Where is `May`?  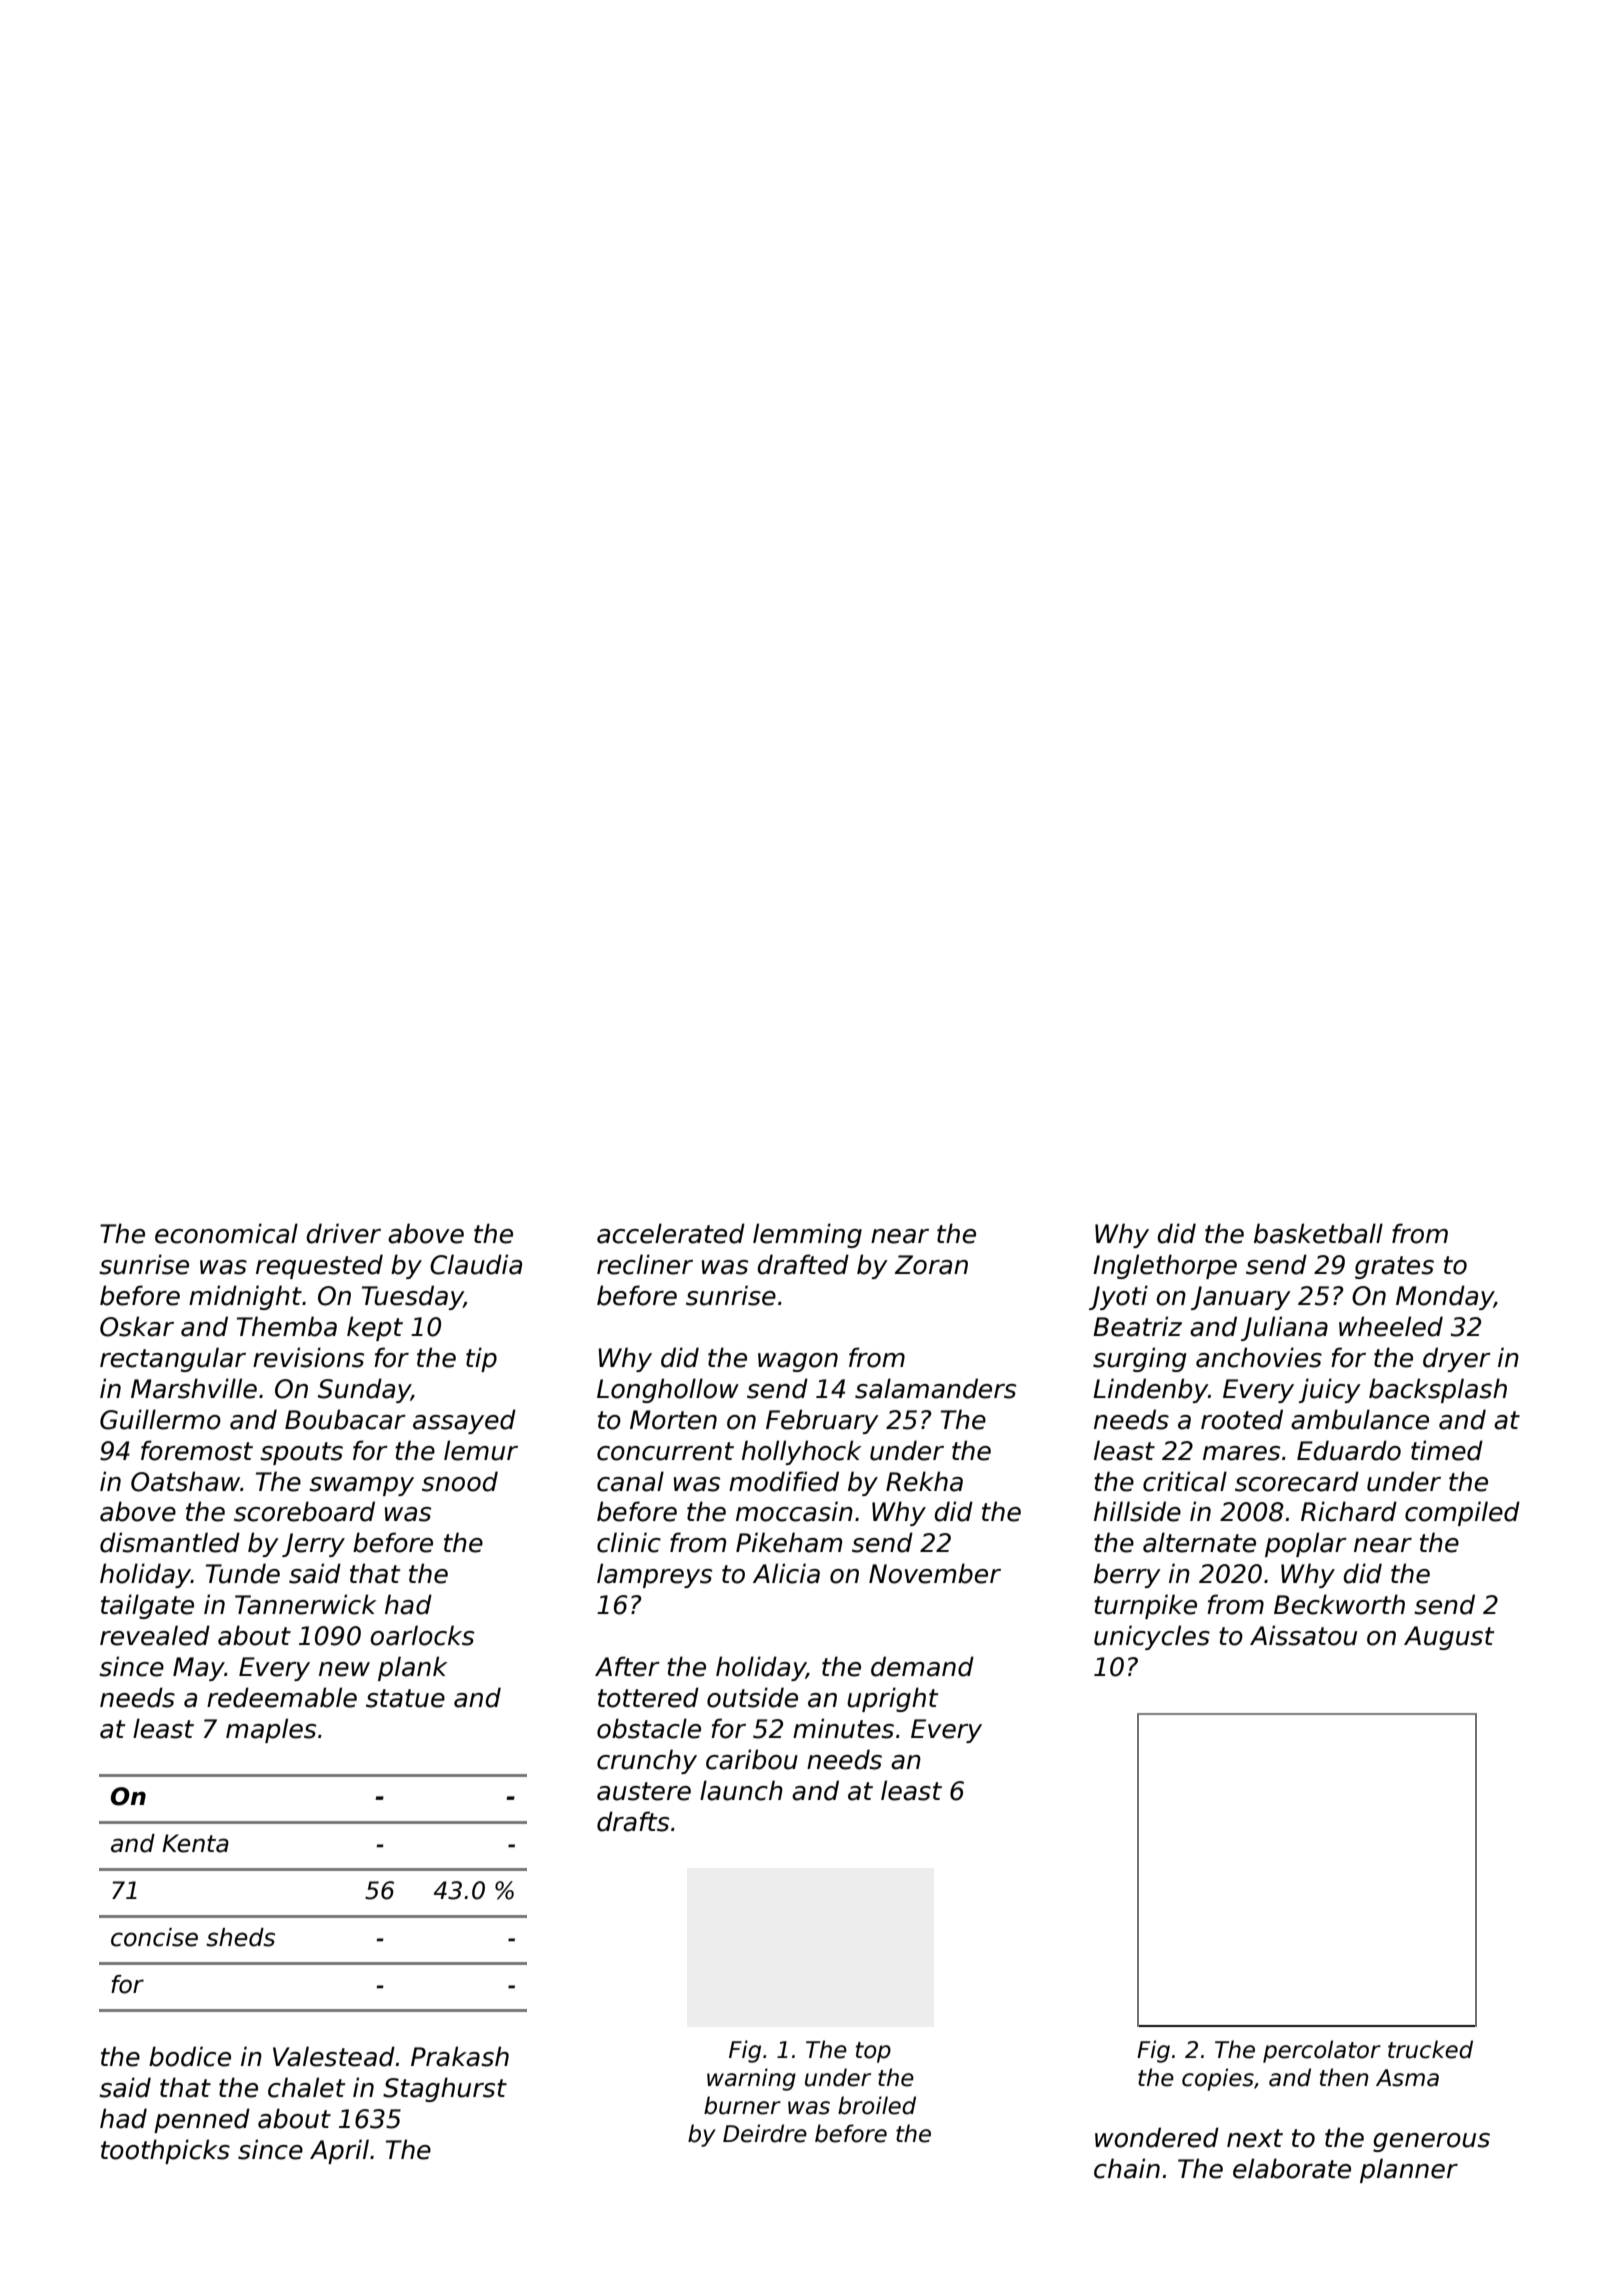
May is located at coordinates (199, 1669).
